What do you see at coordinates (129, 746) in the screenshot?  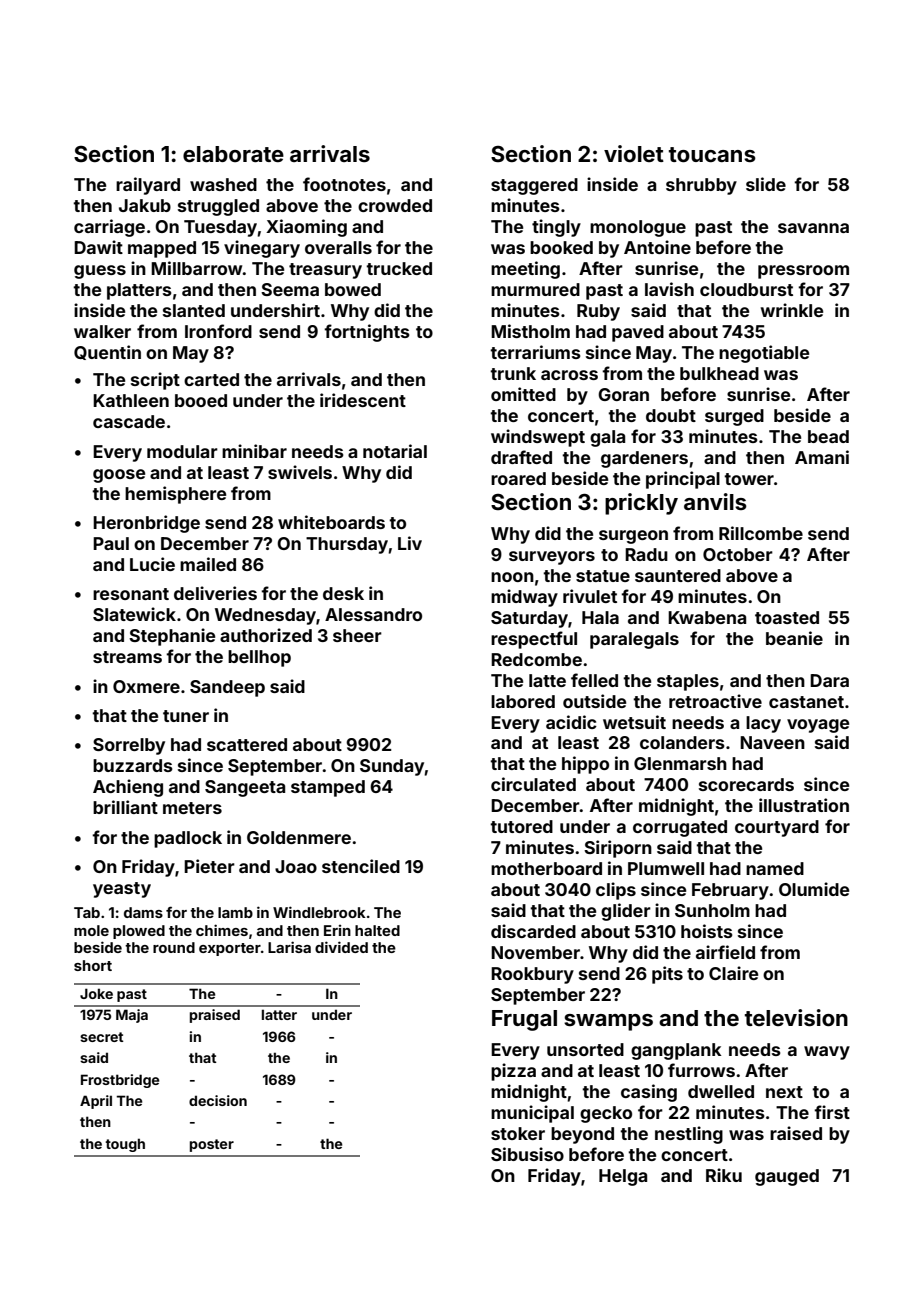 I see `Sorrelby` at bounding box center [129, 746].
